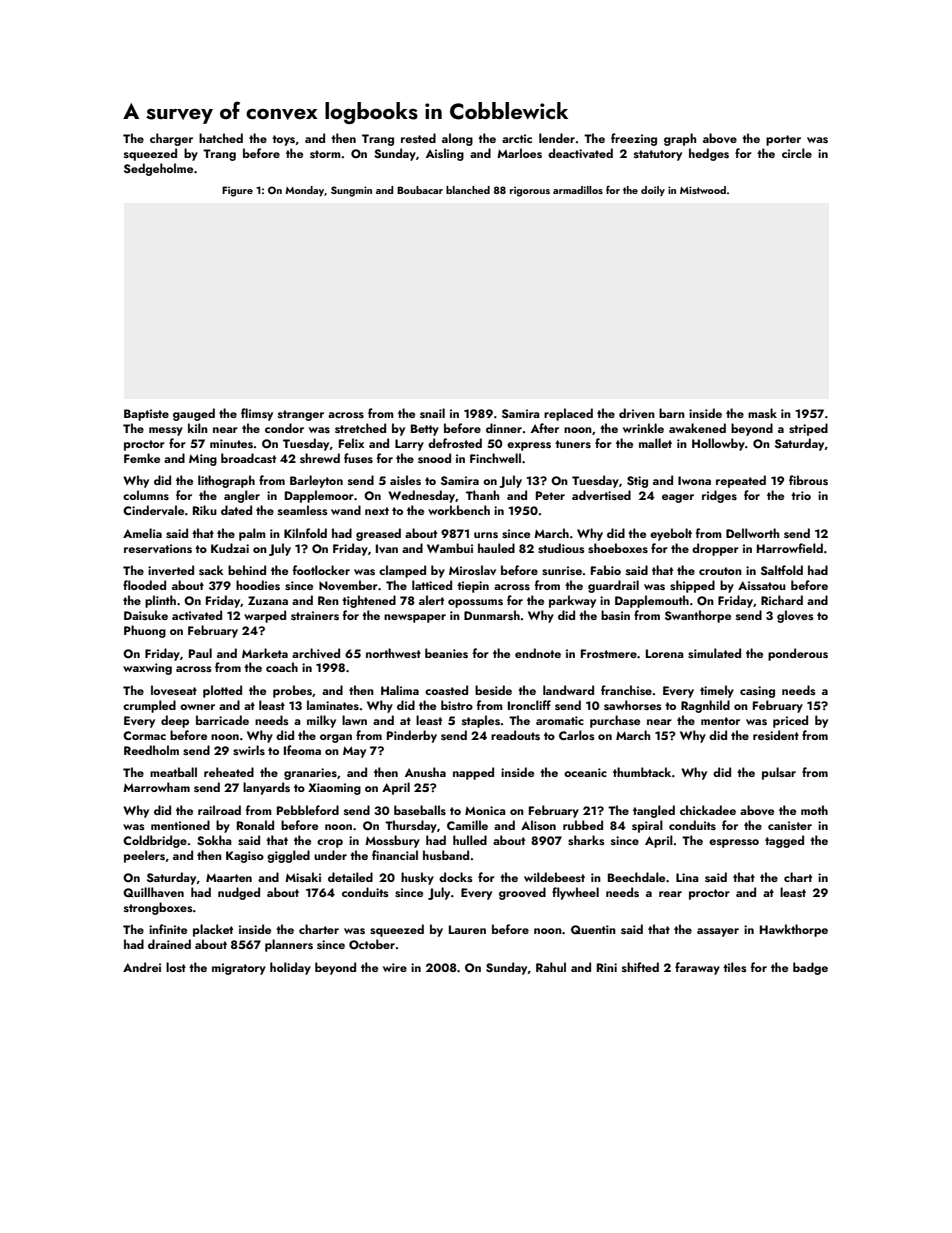 This screenshot has width=952, height=1233. Describe the element at coordinates (415, 618) in the screenshot. I see `newspaper` at that location.
